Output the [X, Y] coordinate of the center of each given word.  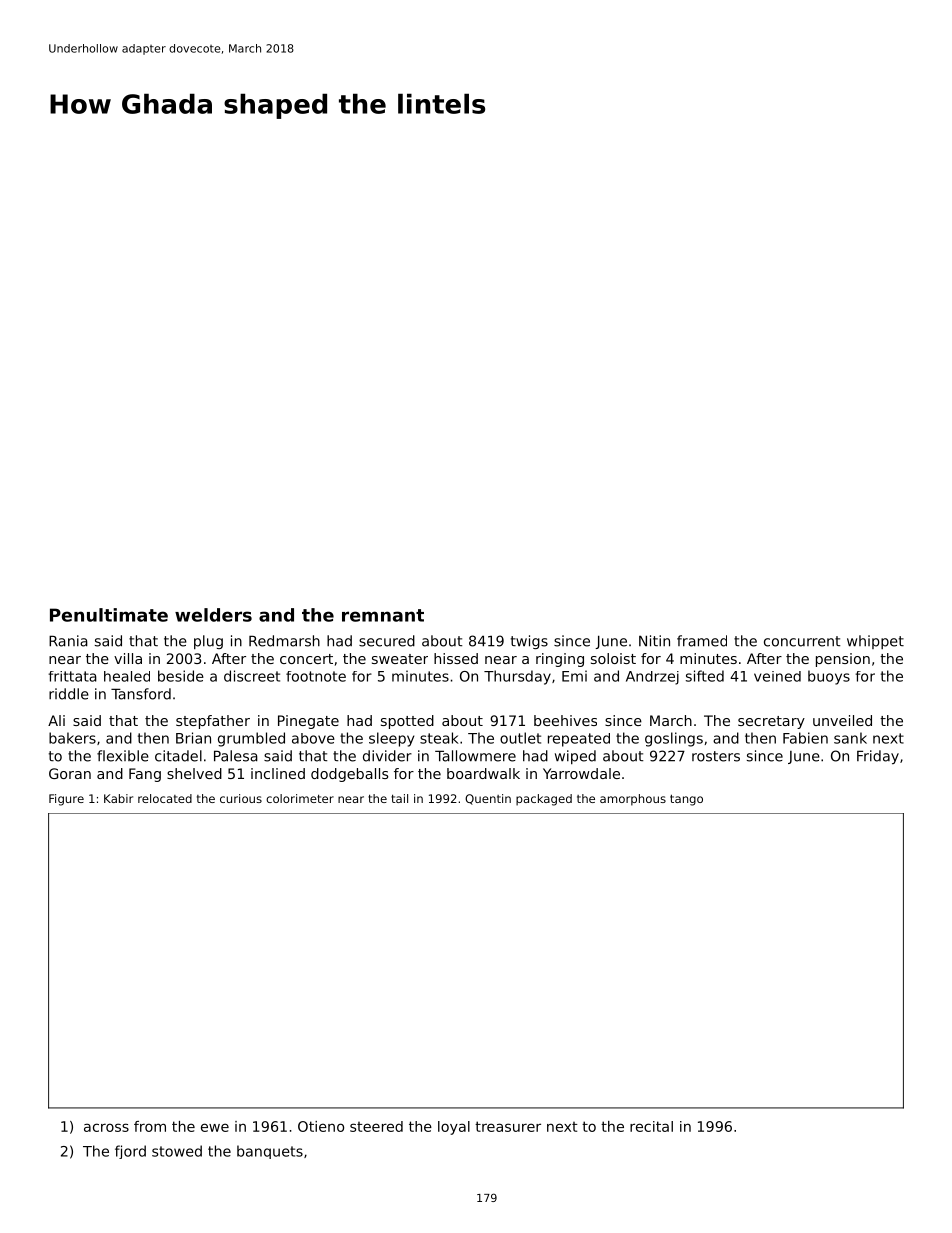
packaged [544, 800]
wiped [575, 757]
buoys [829, 677]
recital [651, 1126]
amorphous [633, 800]
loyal [454, 1128]
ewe [215, 1127]
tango [686, 800]
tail [399, 798]
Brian [193, 738]
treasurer [508, 1126]
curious [241, 798]
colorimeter [300, 798]
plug [208, 642]
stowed [177, 1151]
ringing [560, 660]
